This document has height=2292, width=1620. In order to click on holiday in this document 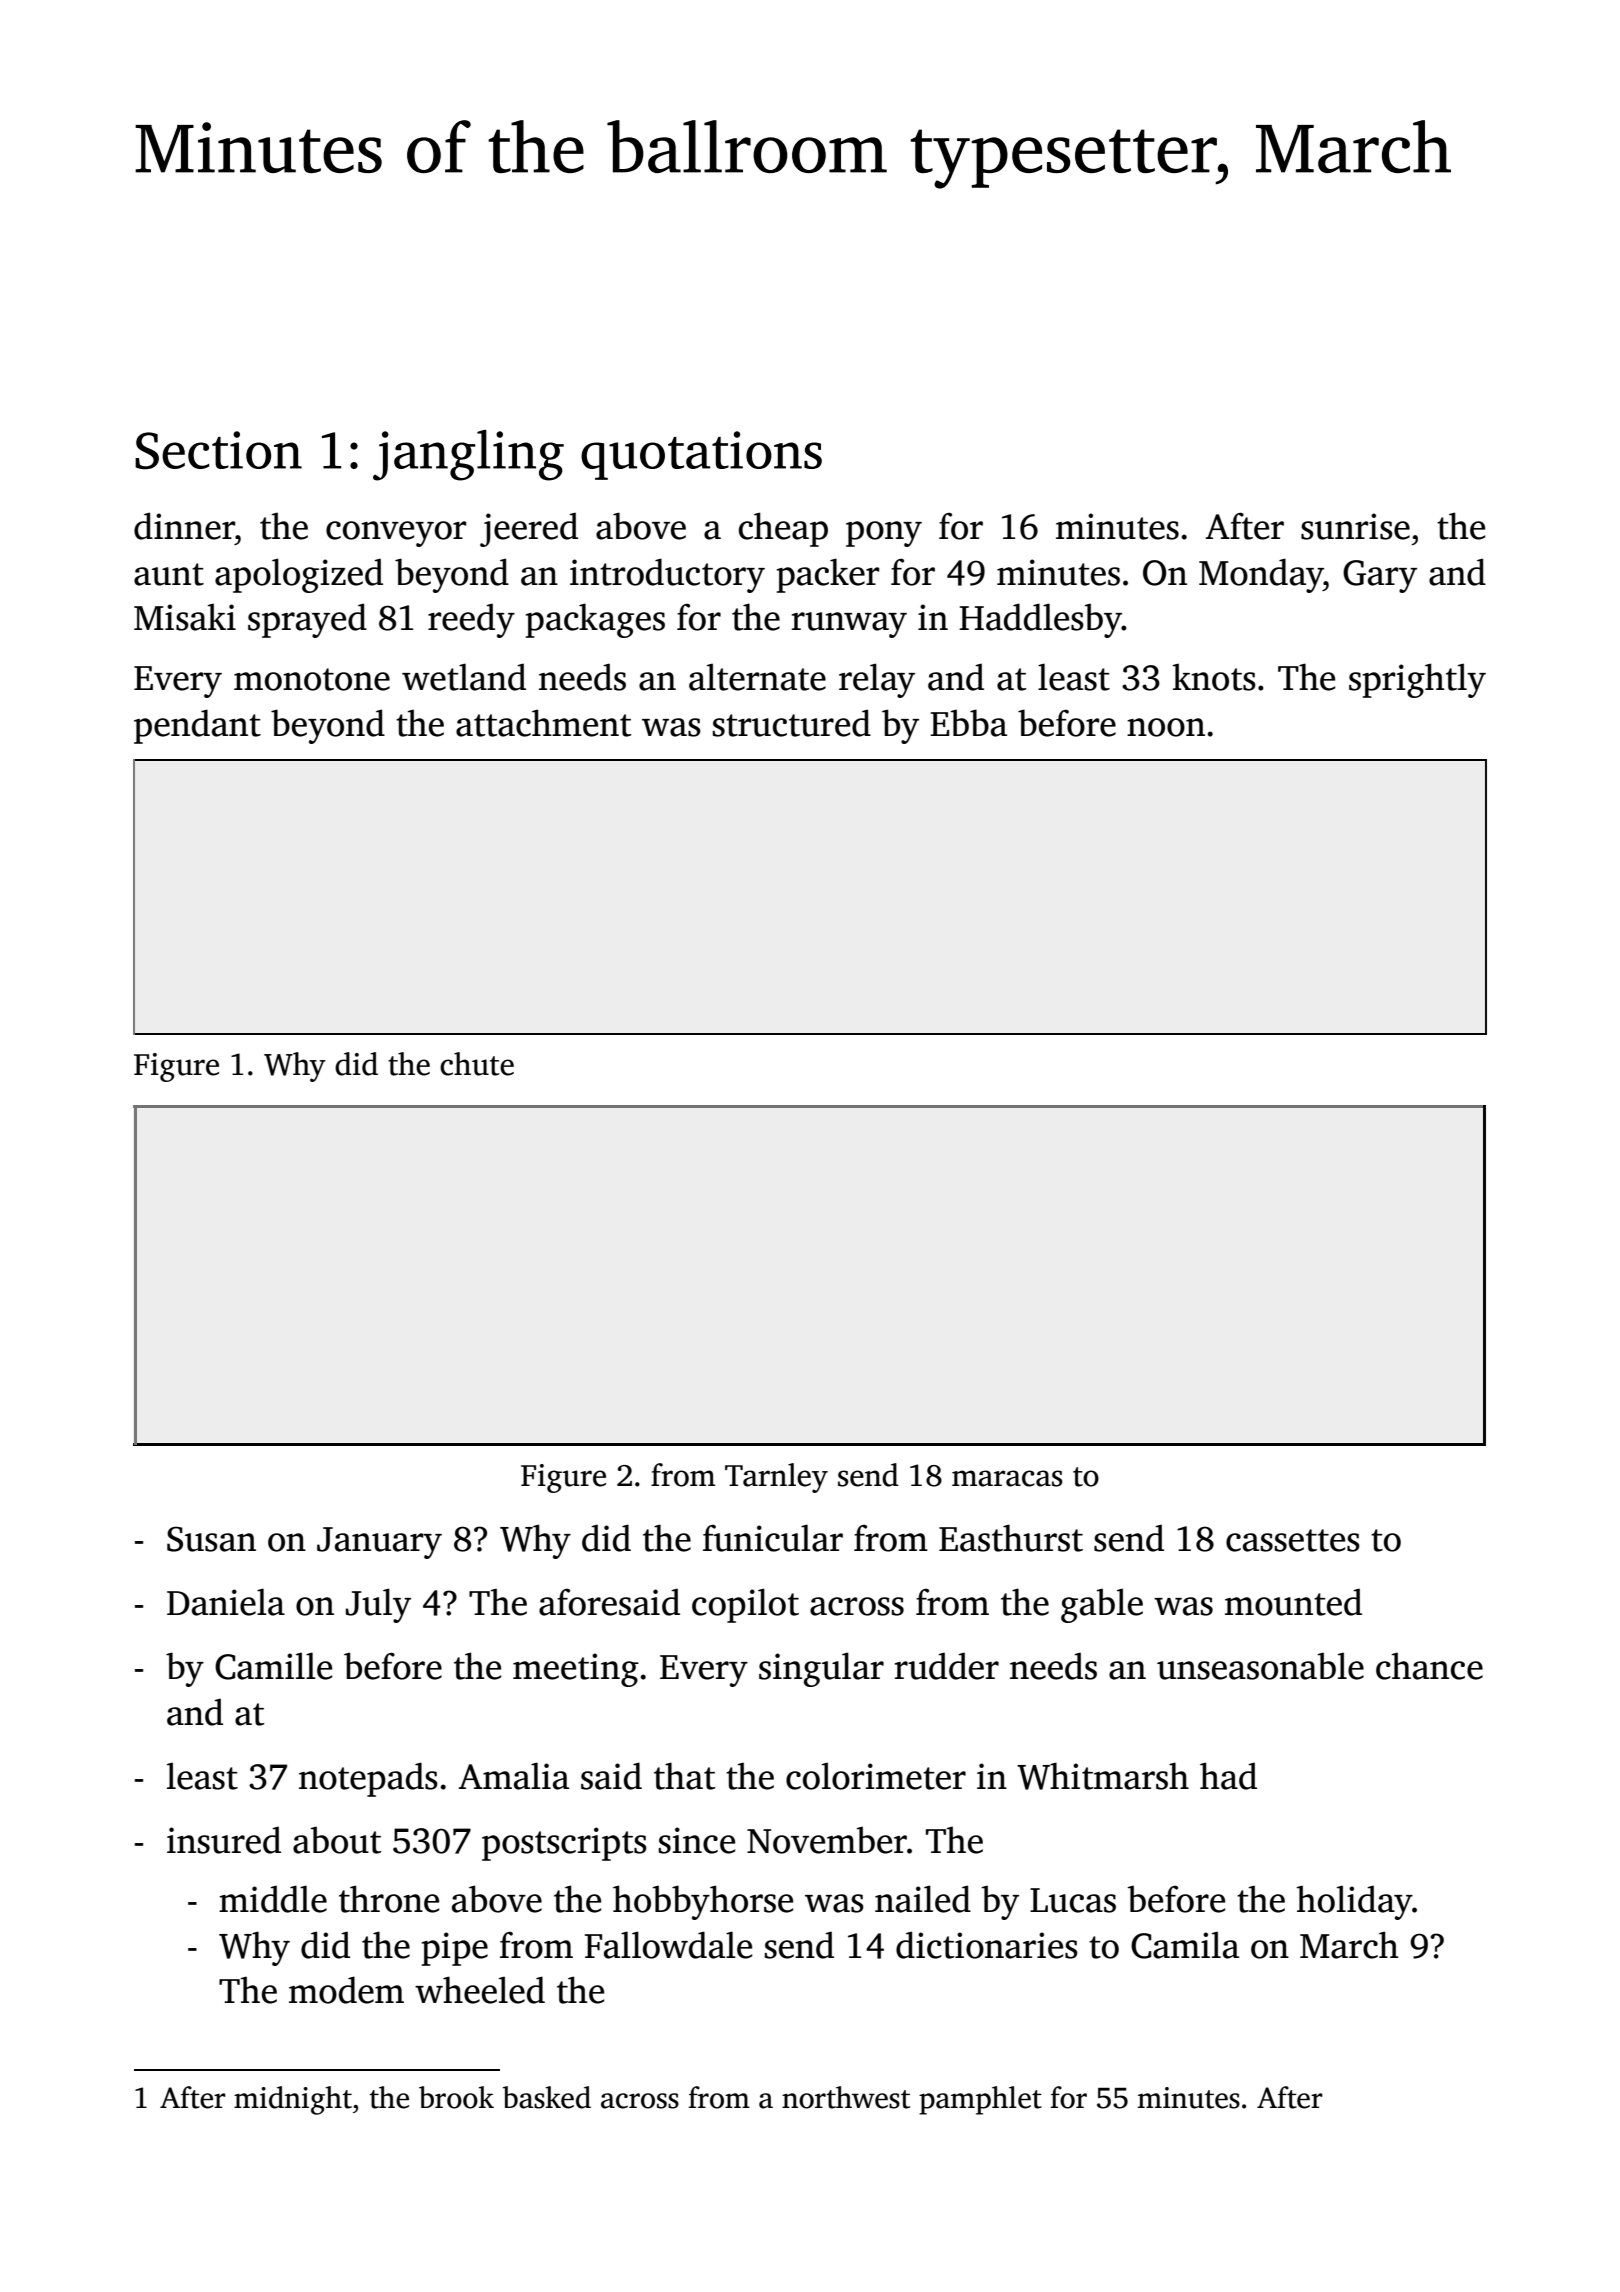, I will do `click(1354, 1902)`.
